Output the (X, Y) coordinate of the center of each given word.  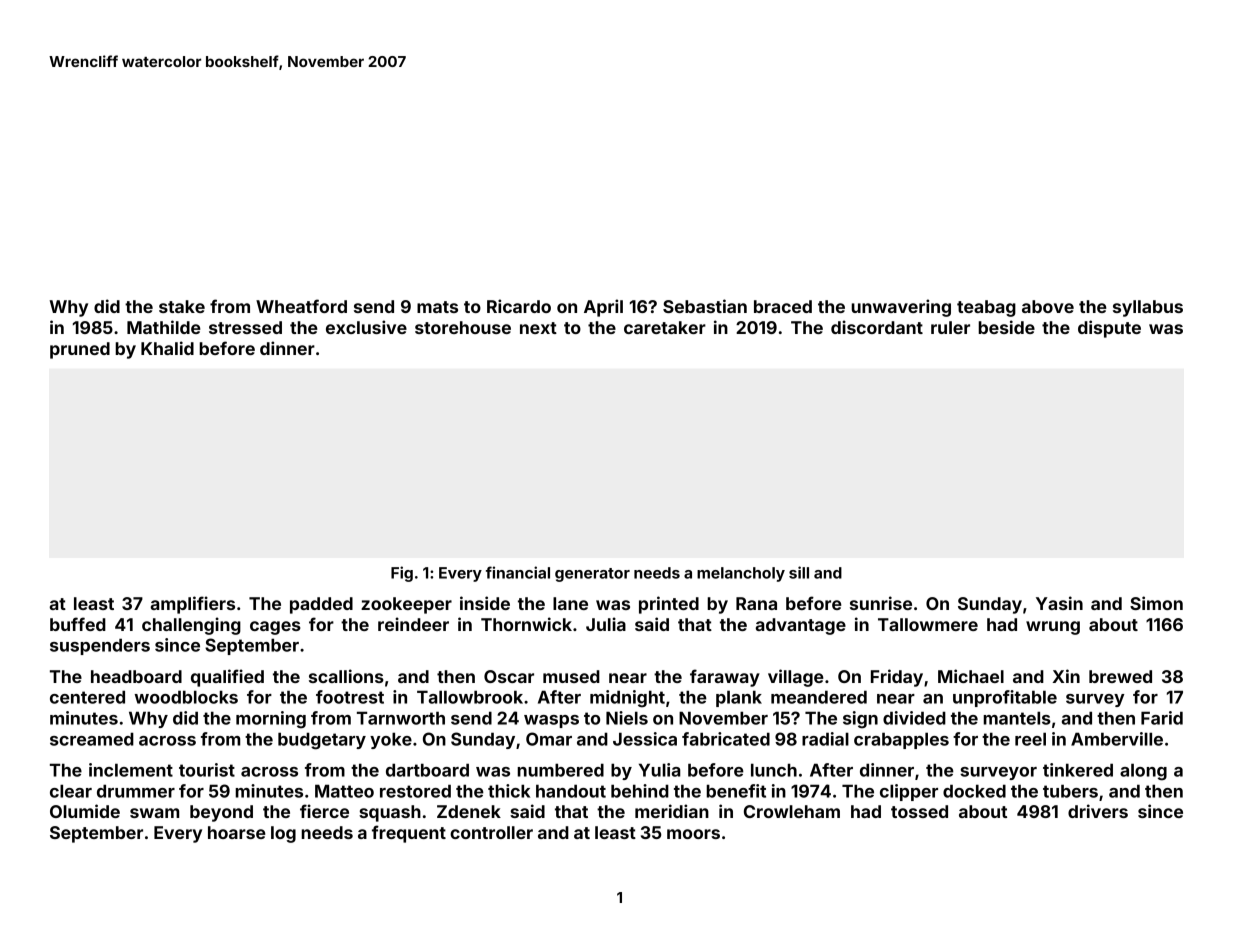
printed (669, 605)
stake (182, 306)
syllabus (1148, 308)
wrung (1053, 628)
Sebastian (705, 306)
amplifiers (192, 605)
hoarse (237, 832)
